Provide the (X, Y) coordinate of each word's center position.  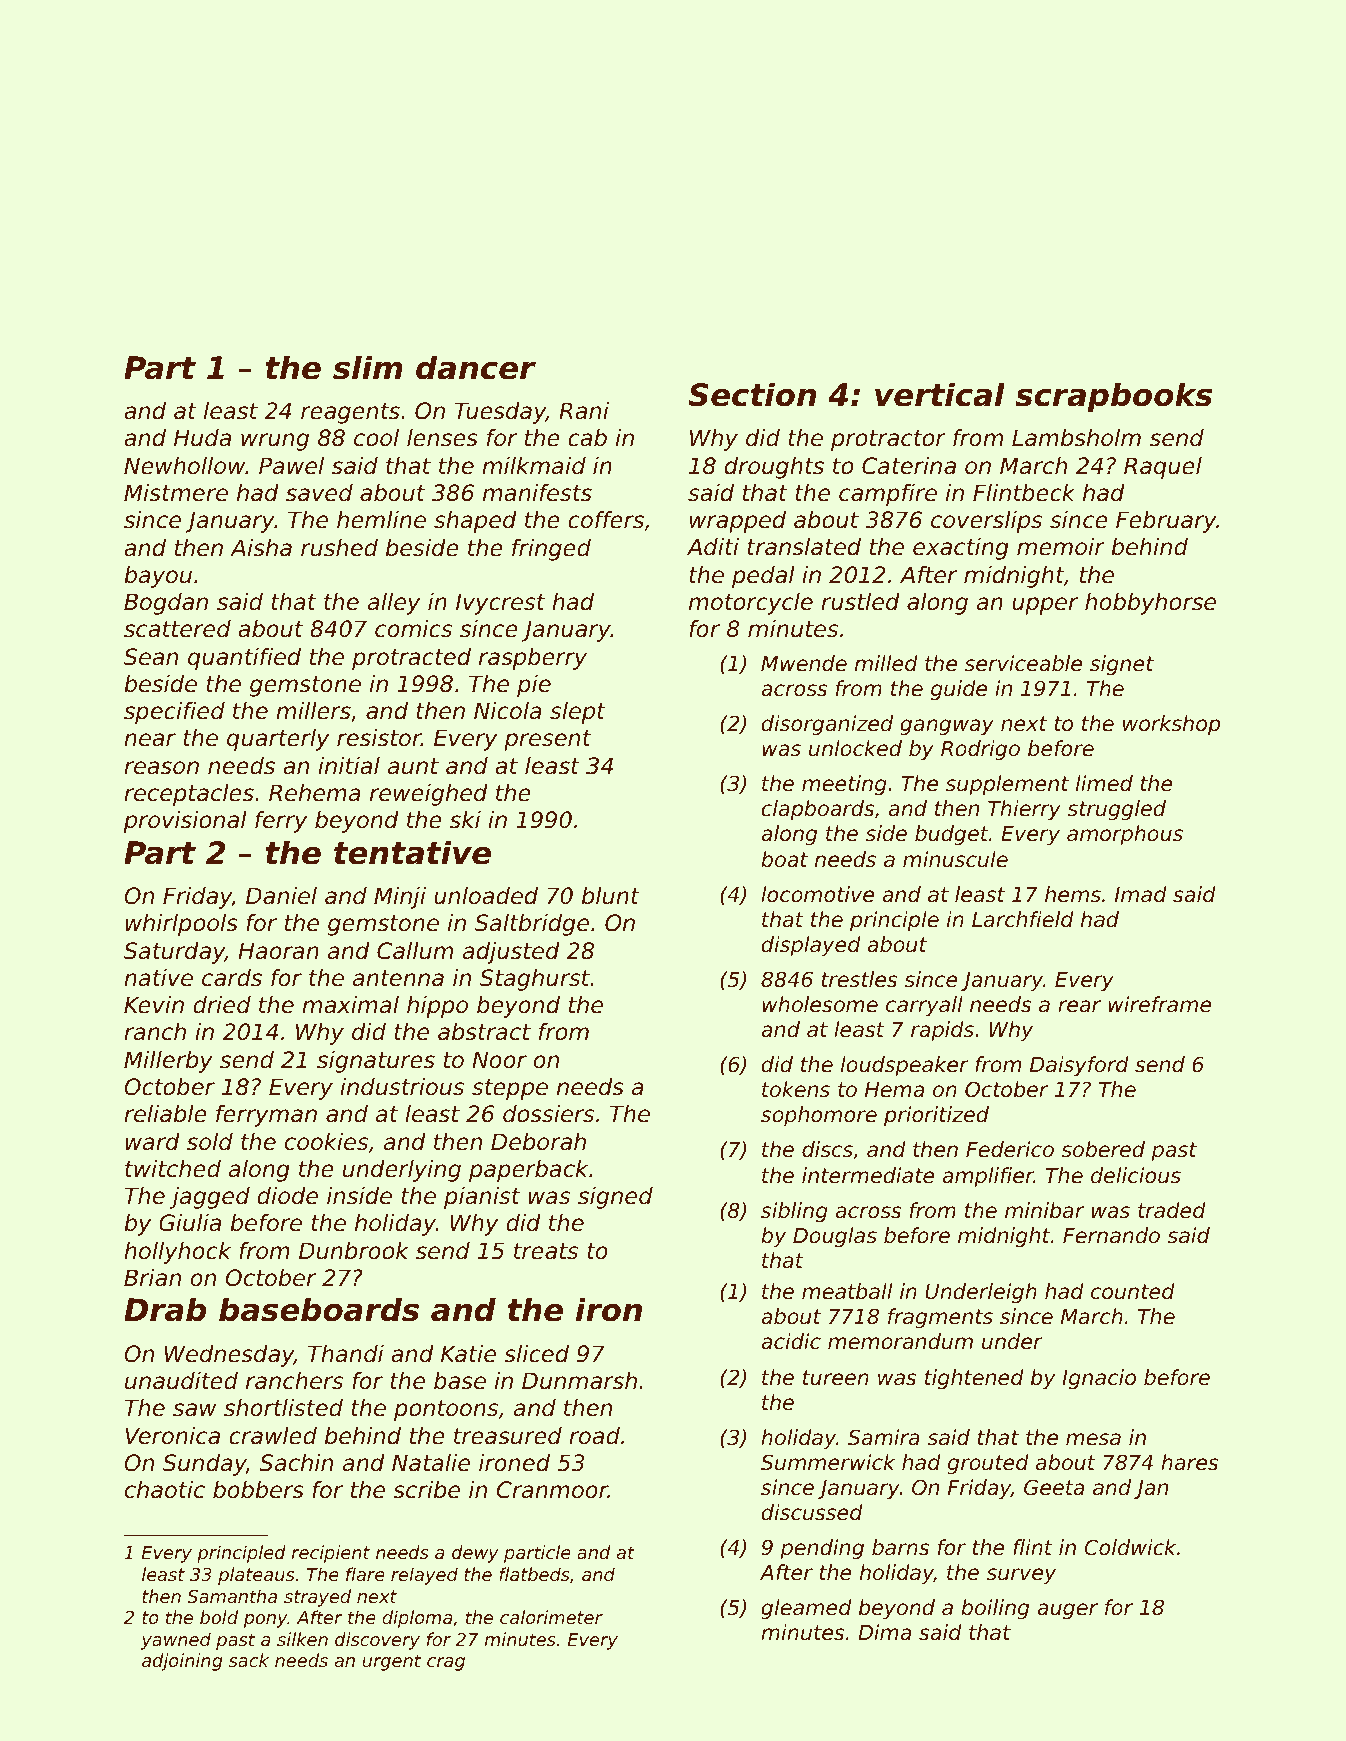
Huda (202, 438)
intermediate (868, 1175)
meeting (844, 785)
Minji (400, 898)
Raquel (1163, 468)
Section (752, 394)
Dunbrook (354, 1251)
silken (302, 1639)
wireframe (1160, 1004)
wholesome (820, 1004)
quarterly (278, 740)
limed (1104, 783)
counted (1133, 1291)
